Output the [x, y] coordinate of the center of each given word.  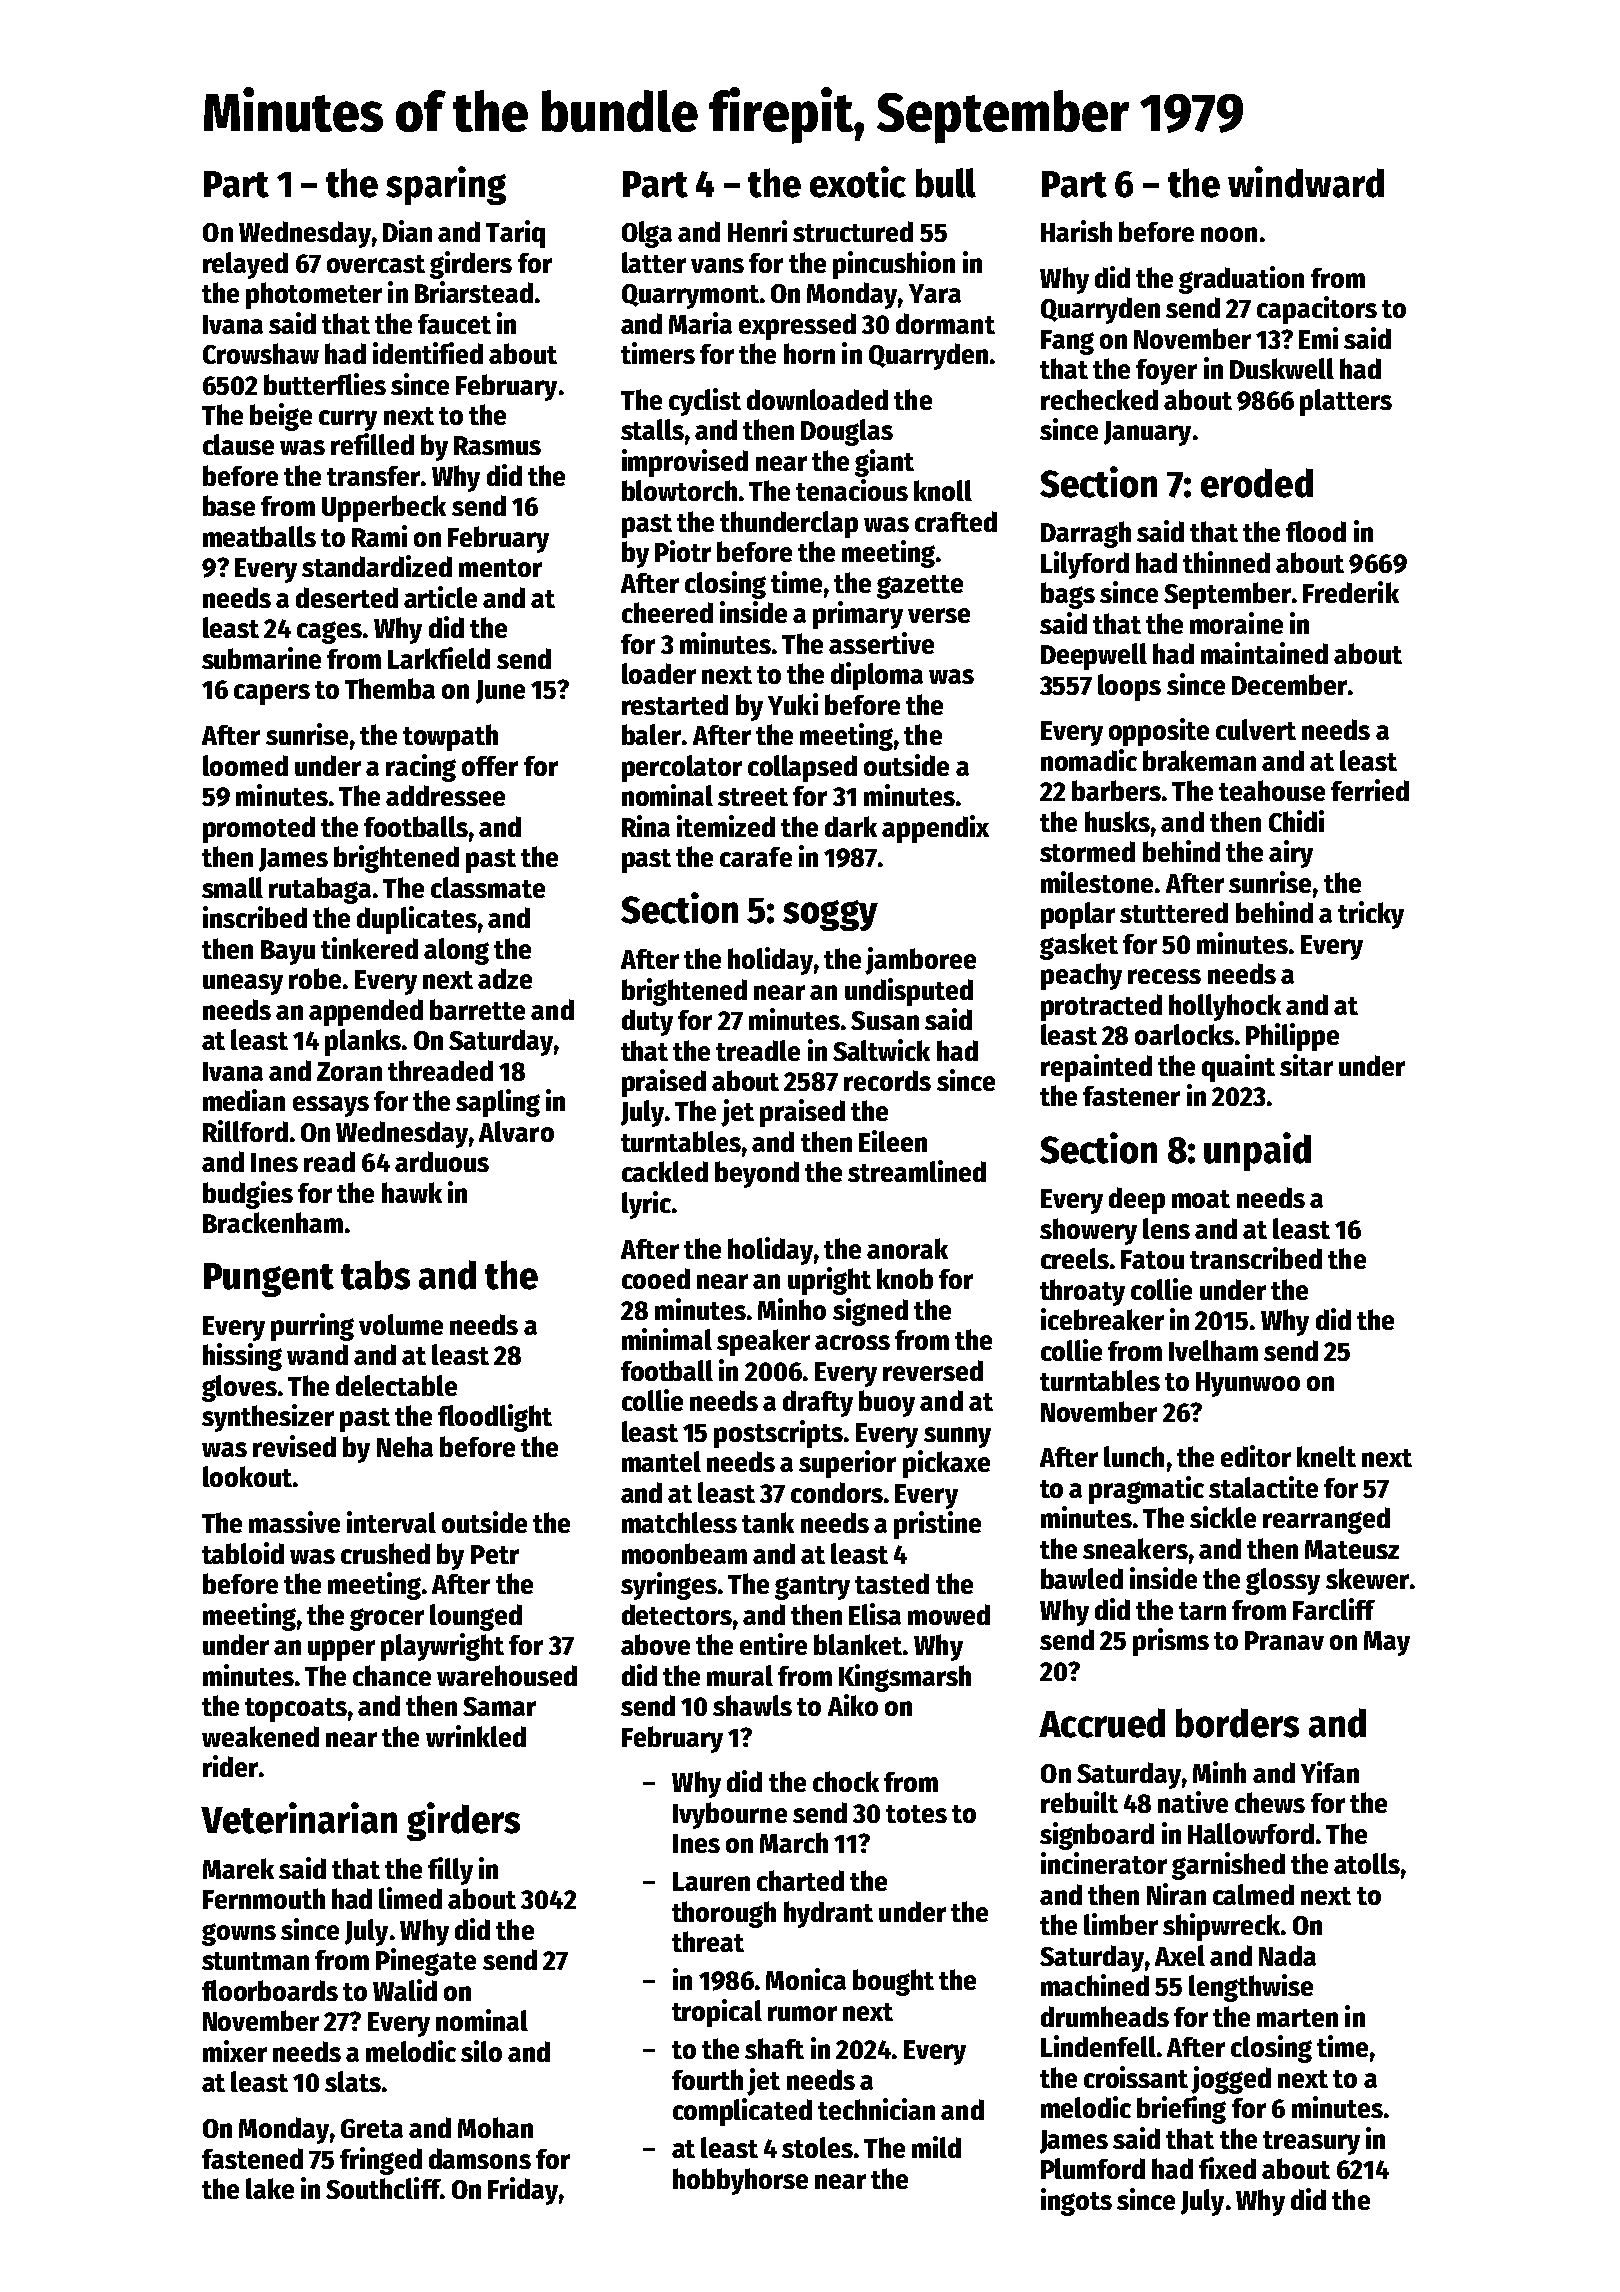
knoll [943, 490]
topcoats [296, 1710]
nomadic [1089, 760]
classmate [488, 887]
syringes [669, 1586]
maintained [1264, 653]
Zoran [349, 1071]
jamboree [920, 961]
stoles [817, 2147]
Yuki [793, 704]
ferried [1370, 790]
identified [428, 353]
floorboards [270, 1990]
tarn [1202, 1611]
